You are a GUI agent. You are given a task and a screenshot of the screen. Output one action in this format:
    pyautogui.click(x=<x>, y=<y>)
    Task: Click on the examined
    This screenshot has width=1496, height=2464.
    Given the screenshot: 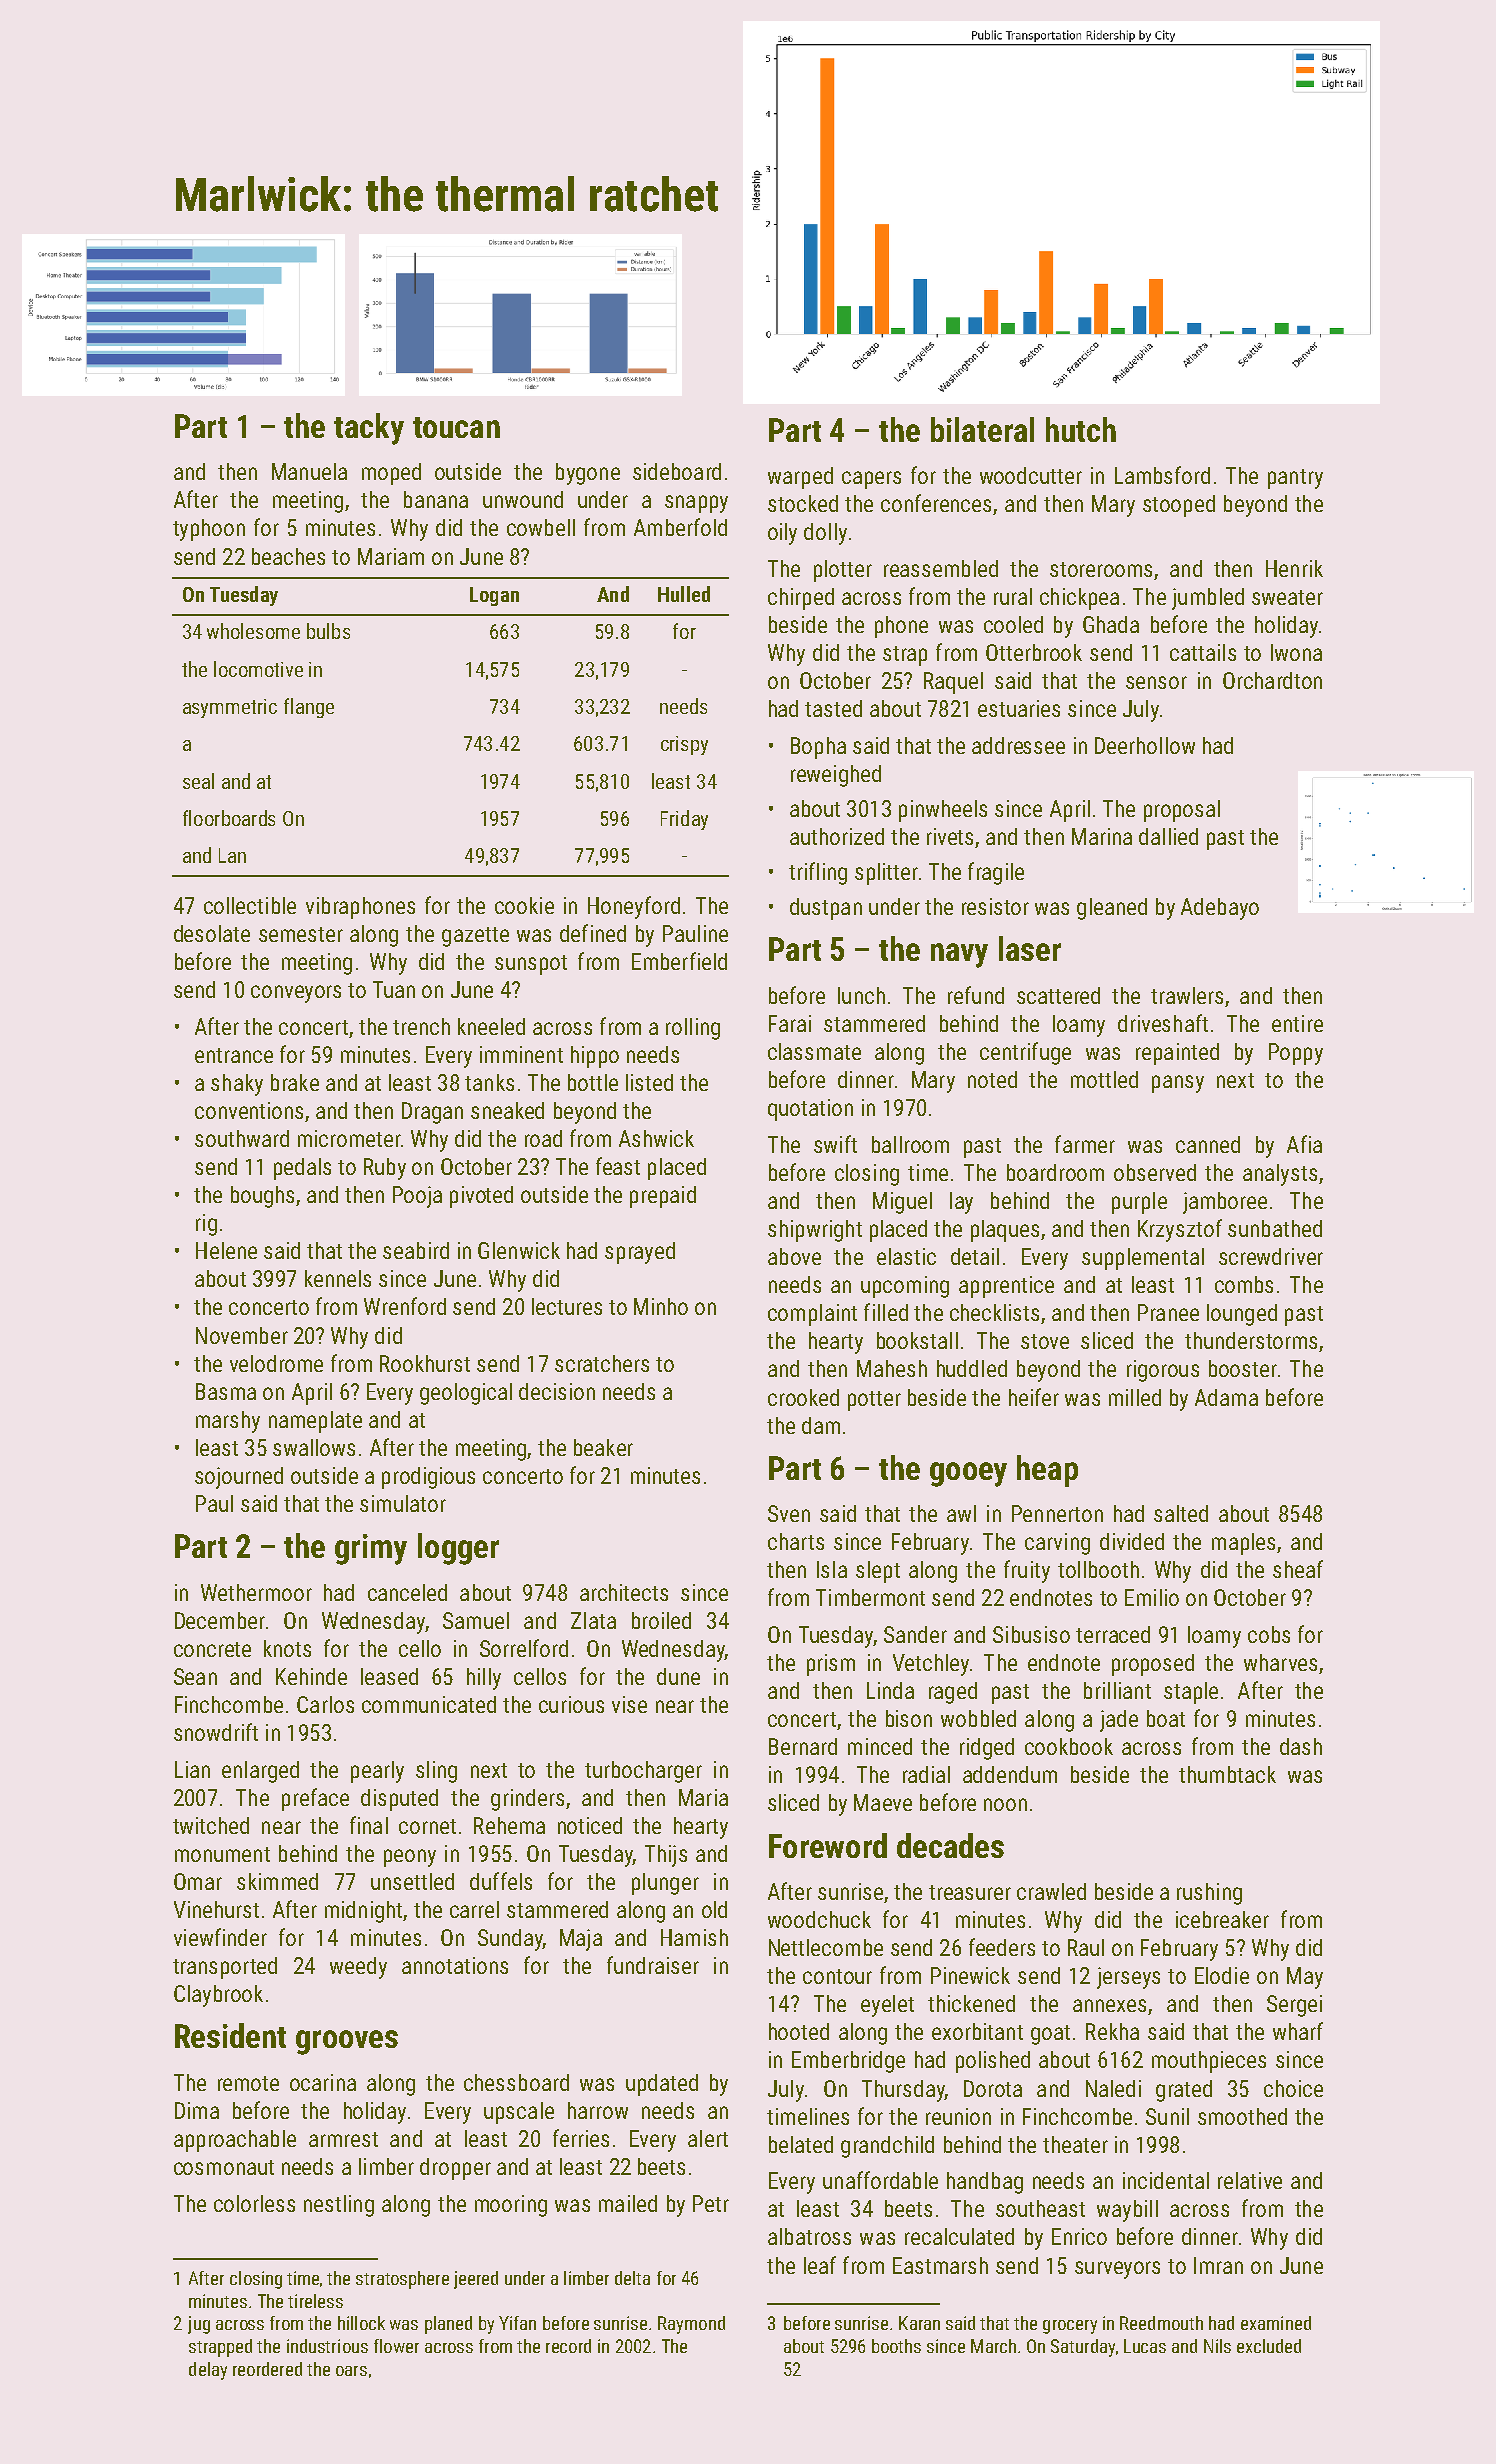 What is the action you would take?
    pyautogui.click(x=1276, y=2323)
